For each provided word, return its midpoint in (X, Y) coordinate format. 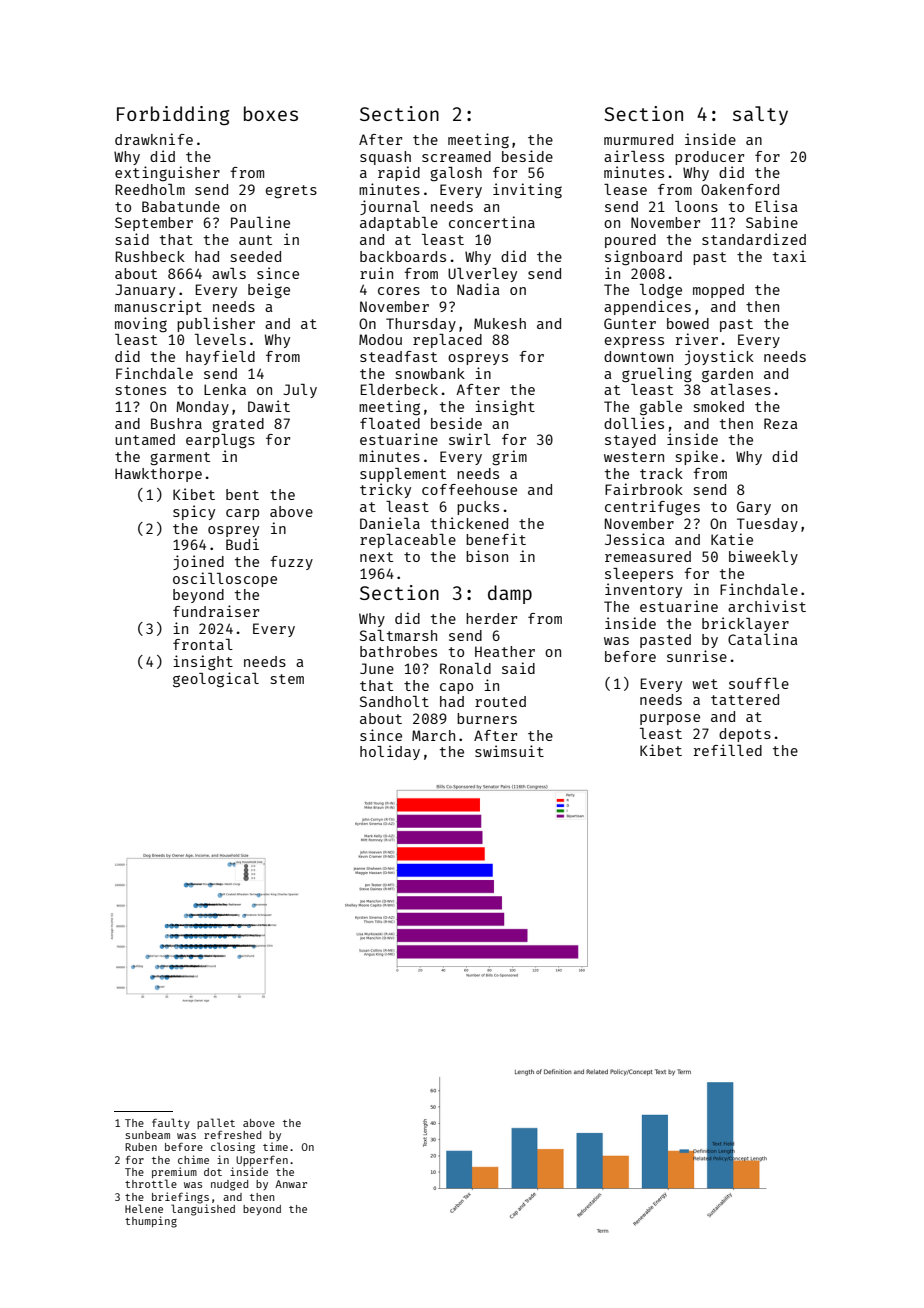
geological (216, 679)
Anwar (291, 1184)
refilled (728, 750)
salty (760, 115)
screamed (456, 156)
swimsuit (509, 751)
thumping (151, 1222)
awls (229, 273)
